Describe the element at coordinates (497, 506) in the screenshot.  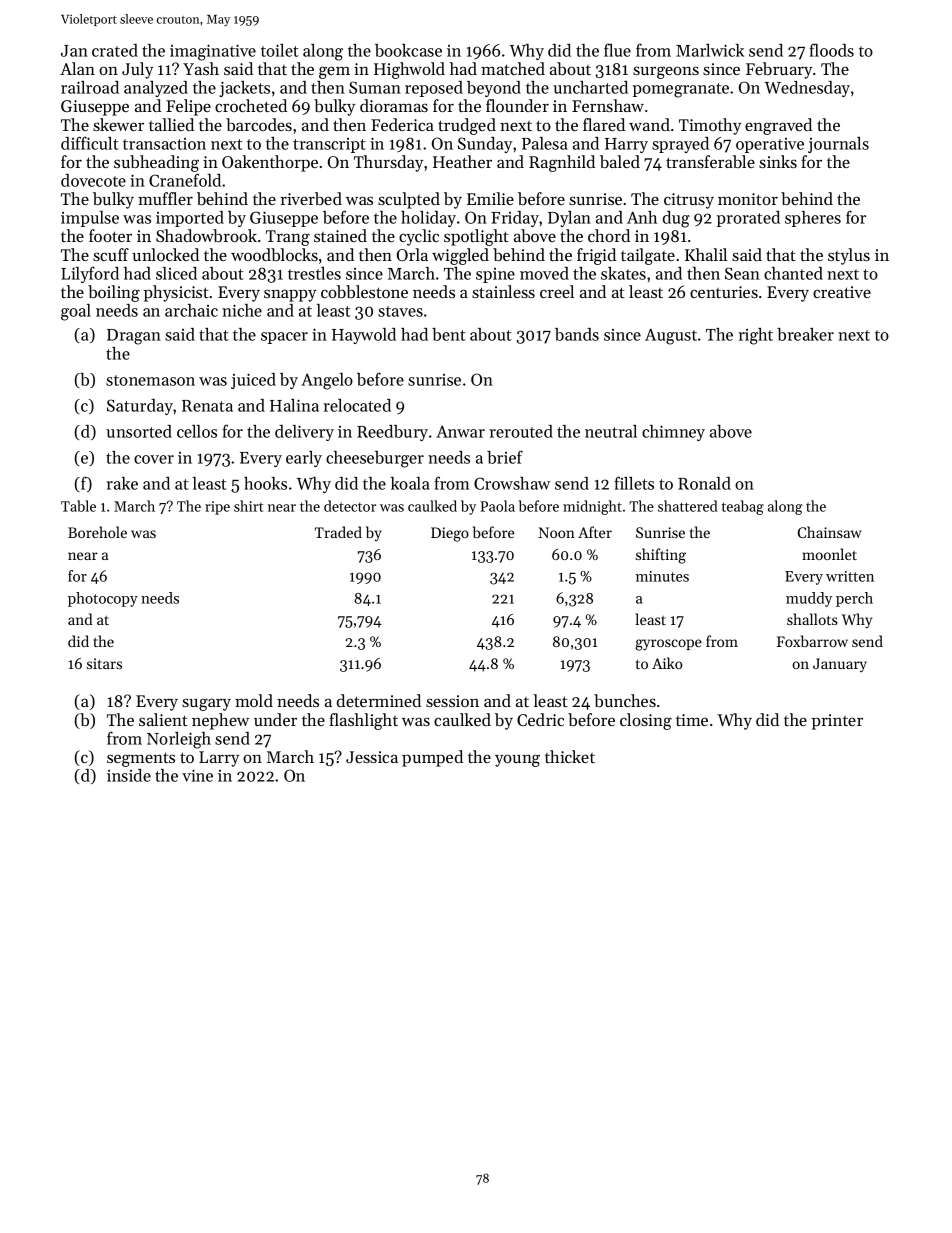
I see `Paola` at that location.
